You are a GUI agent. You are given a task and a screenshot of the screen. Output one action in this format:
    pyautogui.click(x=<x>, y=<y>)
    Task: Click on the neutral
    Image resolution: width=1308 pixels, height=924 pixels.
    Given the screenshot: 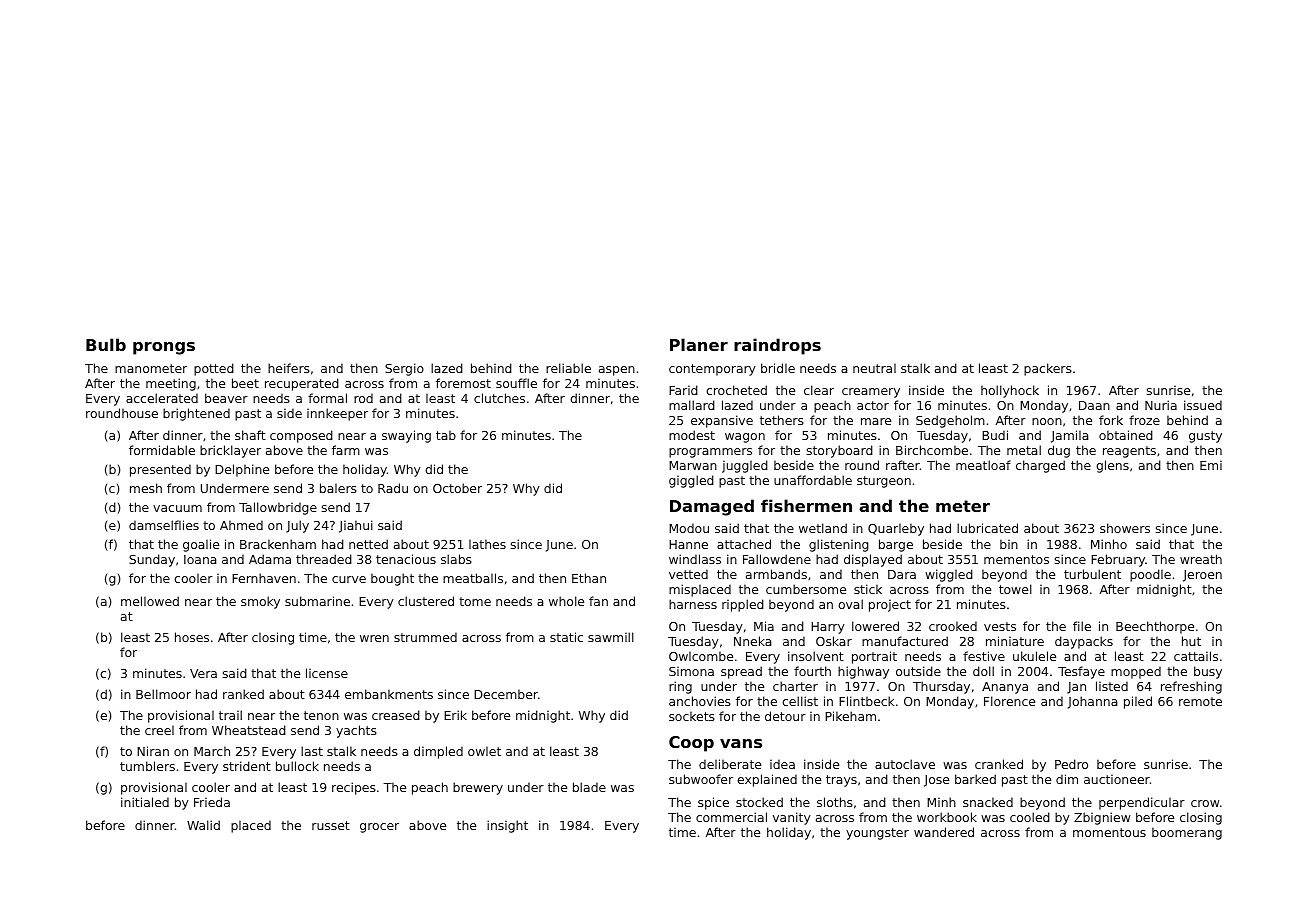 What is the action you would take?
    pyautogui.click(x=874, y=368)
